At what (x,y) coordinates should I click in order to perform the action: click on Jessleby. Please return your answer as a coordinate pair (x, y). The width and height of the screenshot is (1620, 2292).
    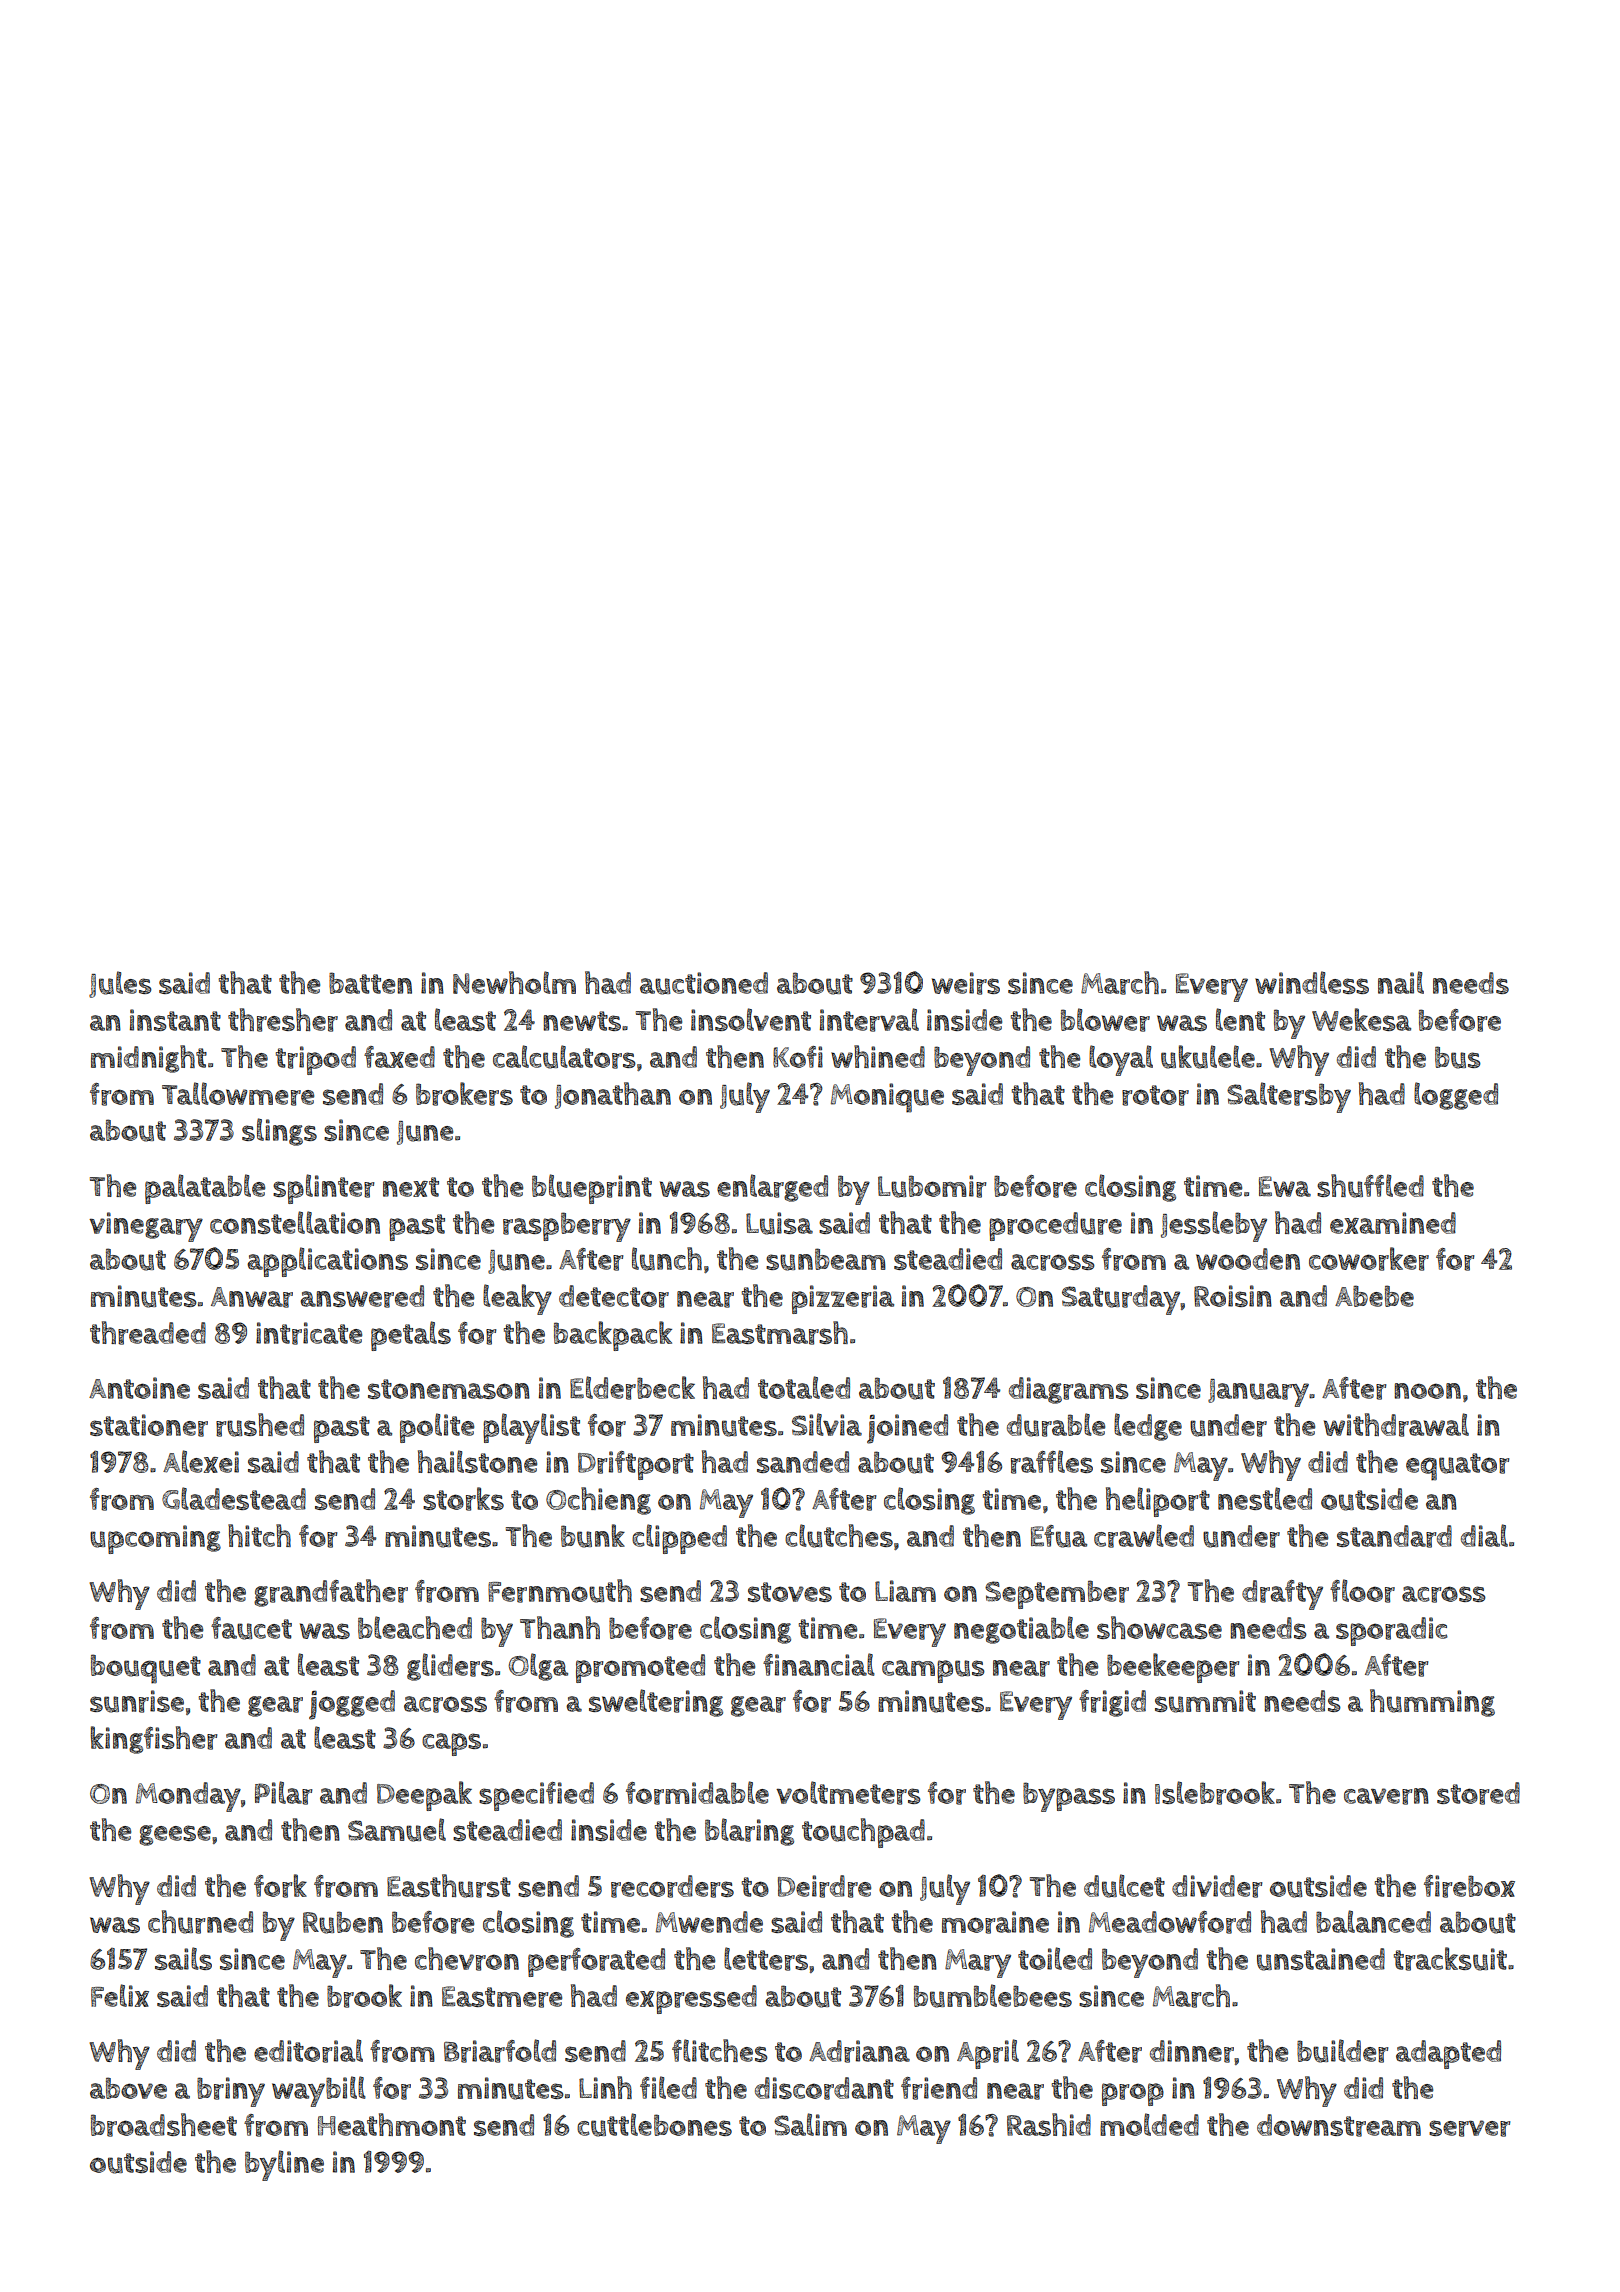
    Looking at the image, I should click on (1214, 1226).
